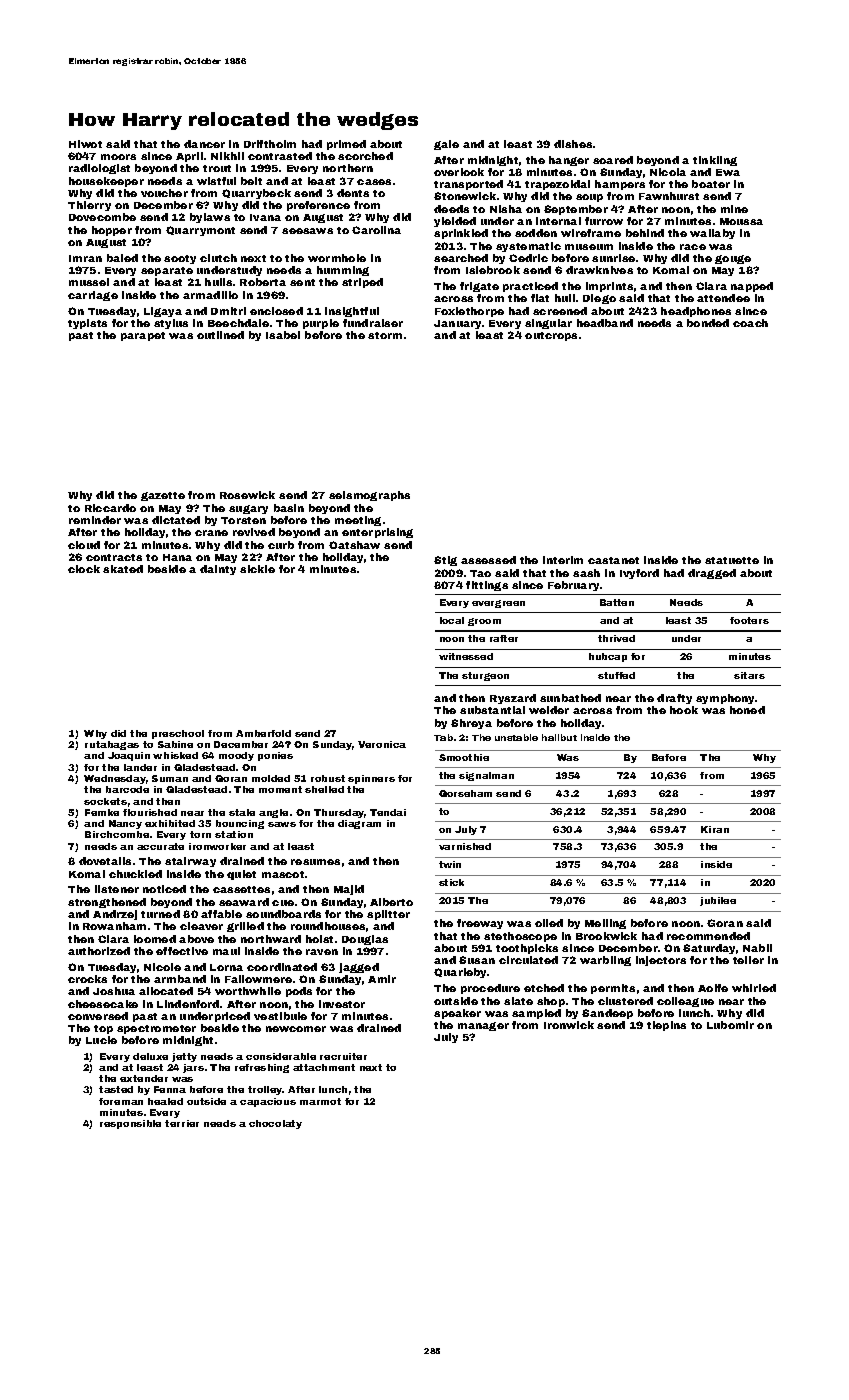 The height and width of the page is (1400, 849). I want to click on Nikhil, so click(227, 156).
